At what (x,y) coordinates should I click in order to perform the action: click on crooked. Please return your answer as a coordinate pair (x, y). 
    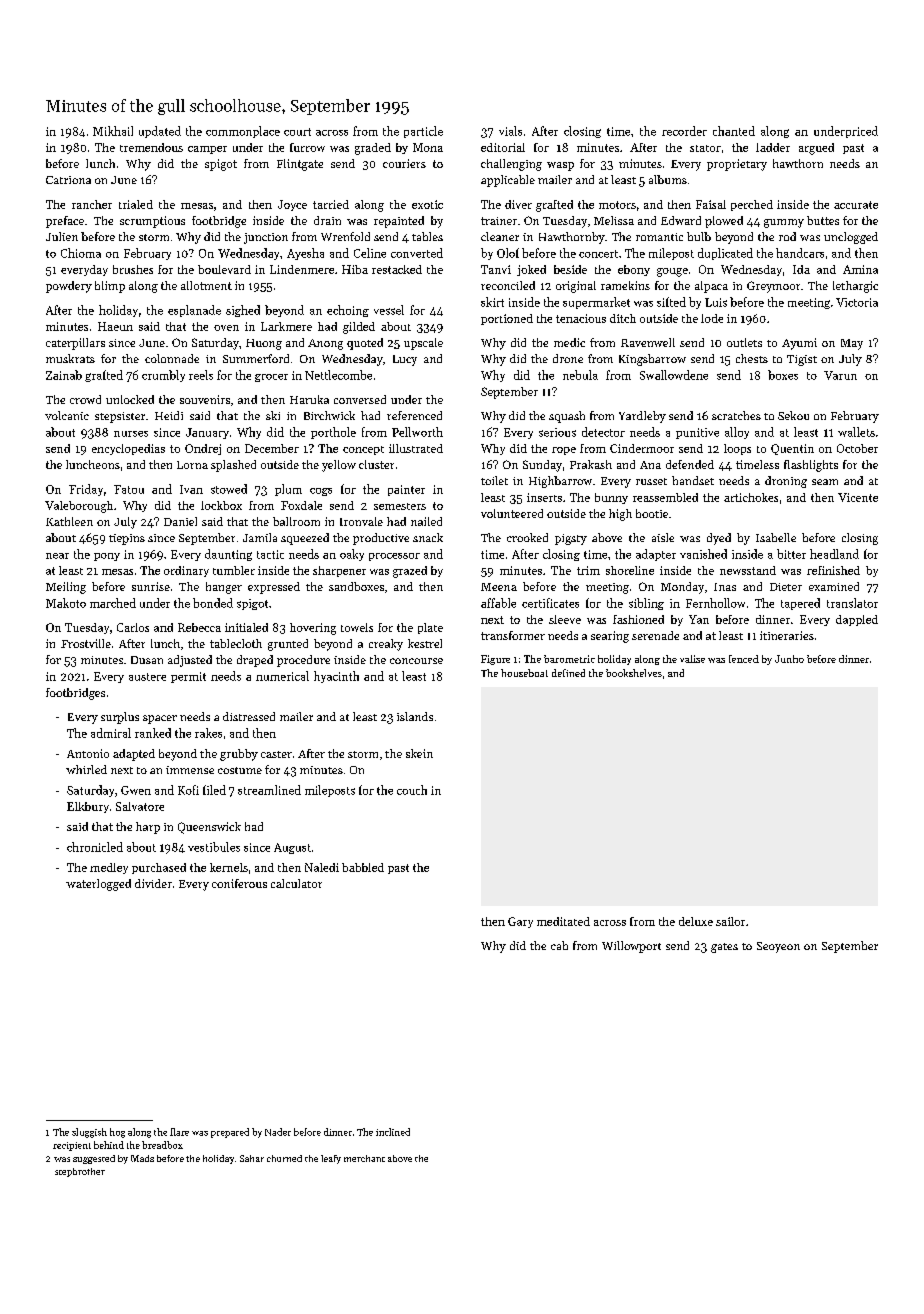
    Looking at the image, I should click on (527, 537).
